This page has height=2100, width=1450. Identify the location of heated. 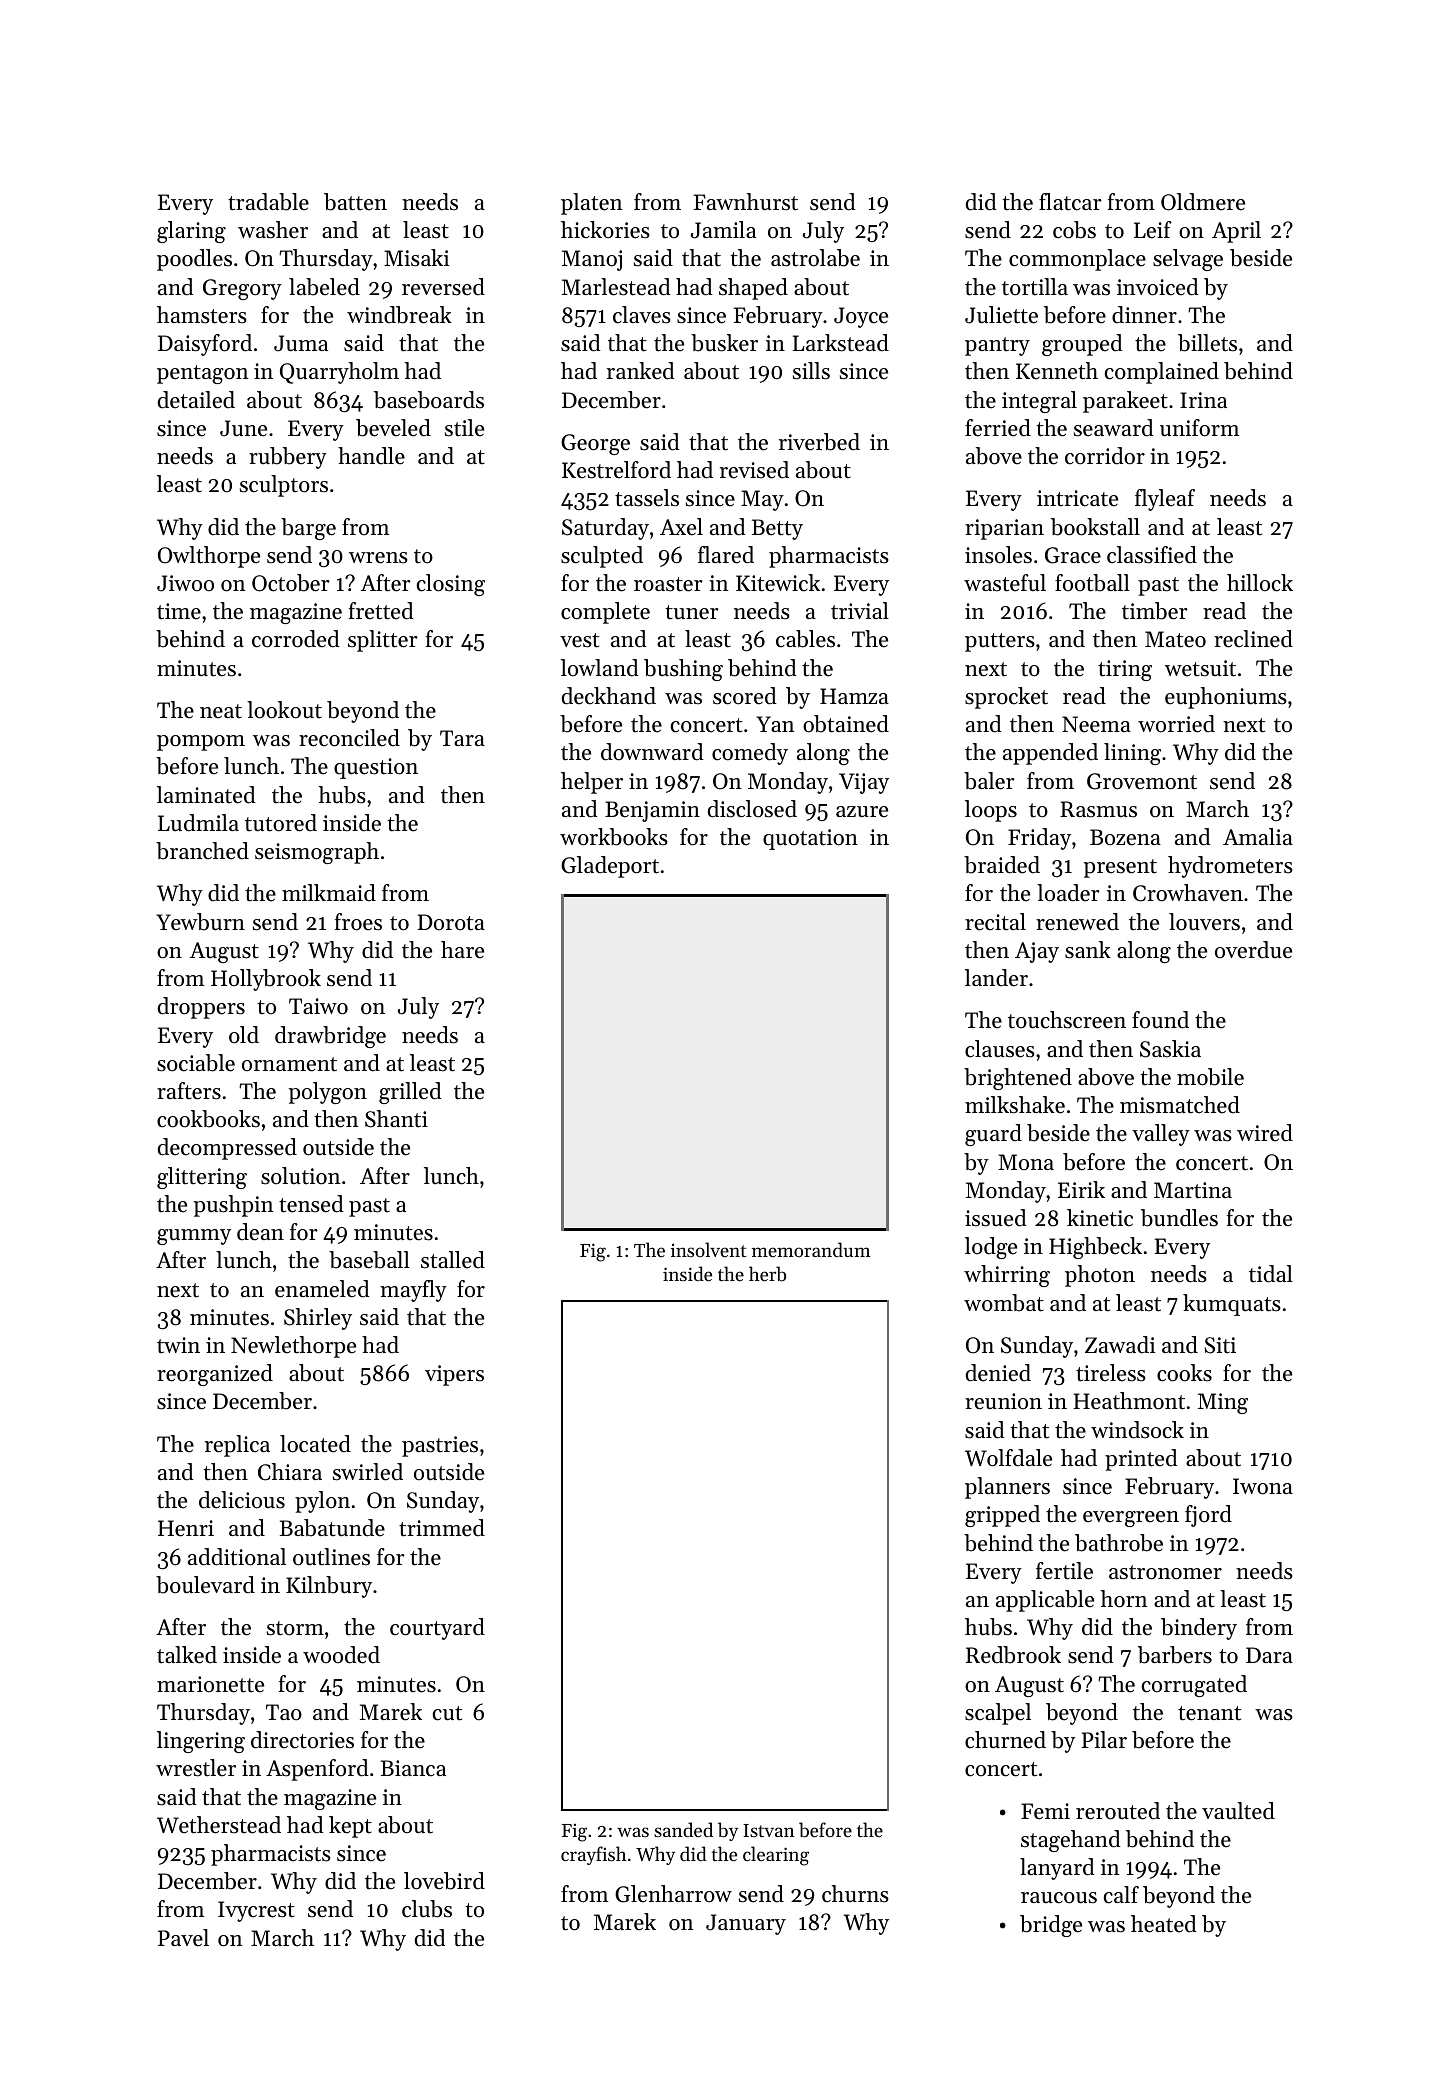
(1164, 1924).
